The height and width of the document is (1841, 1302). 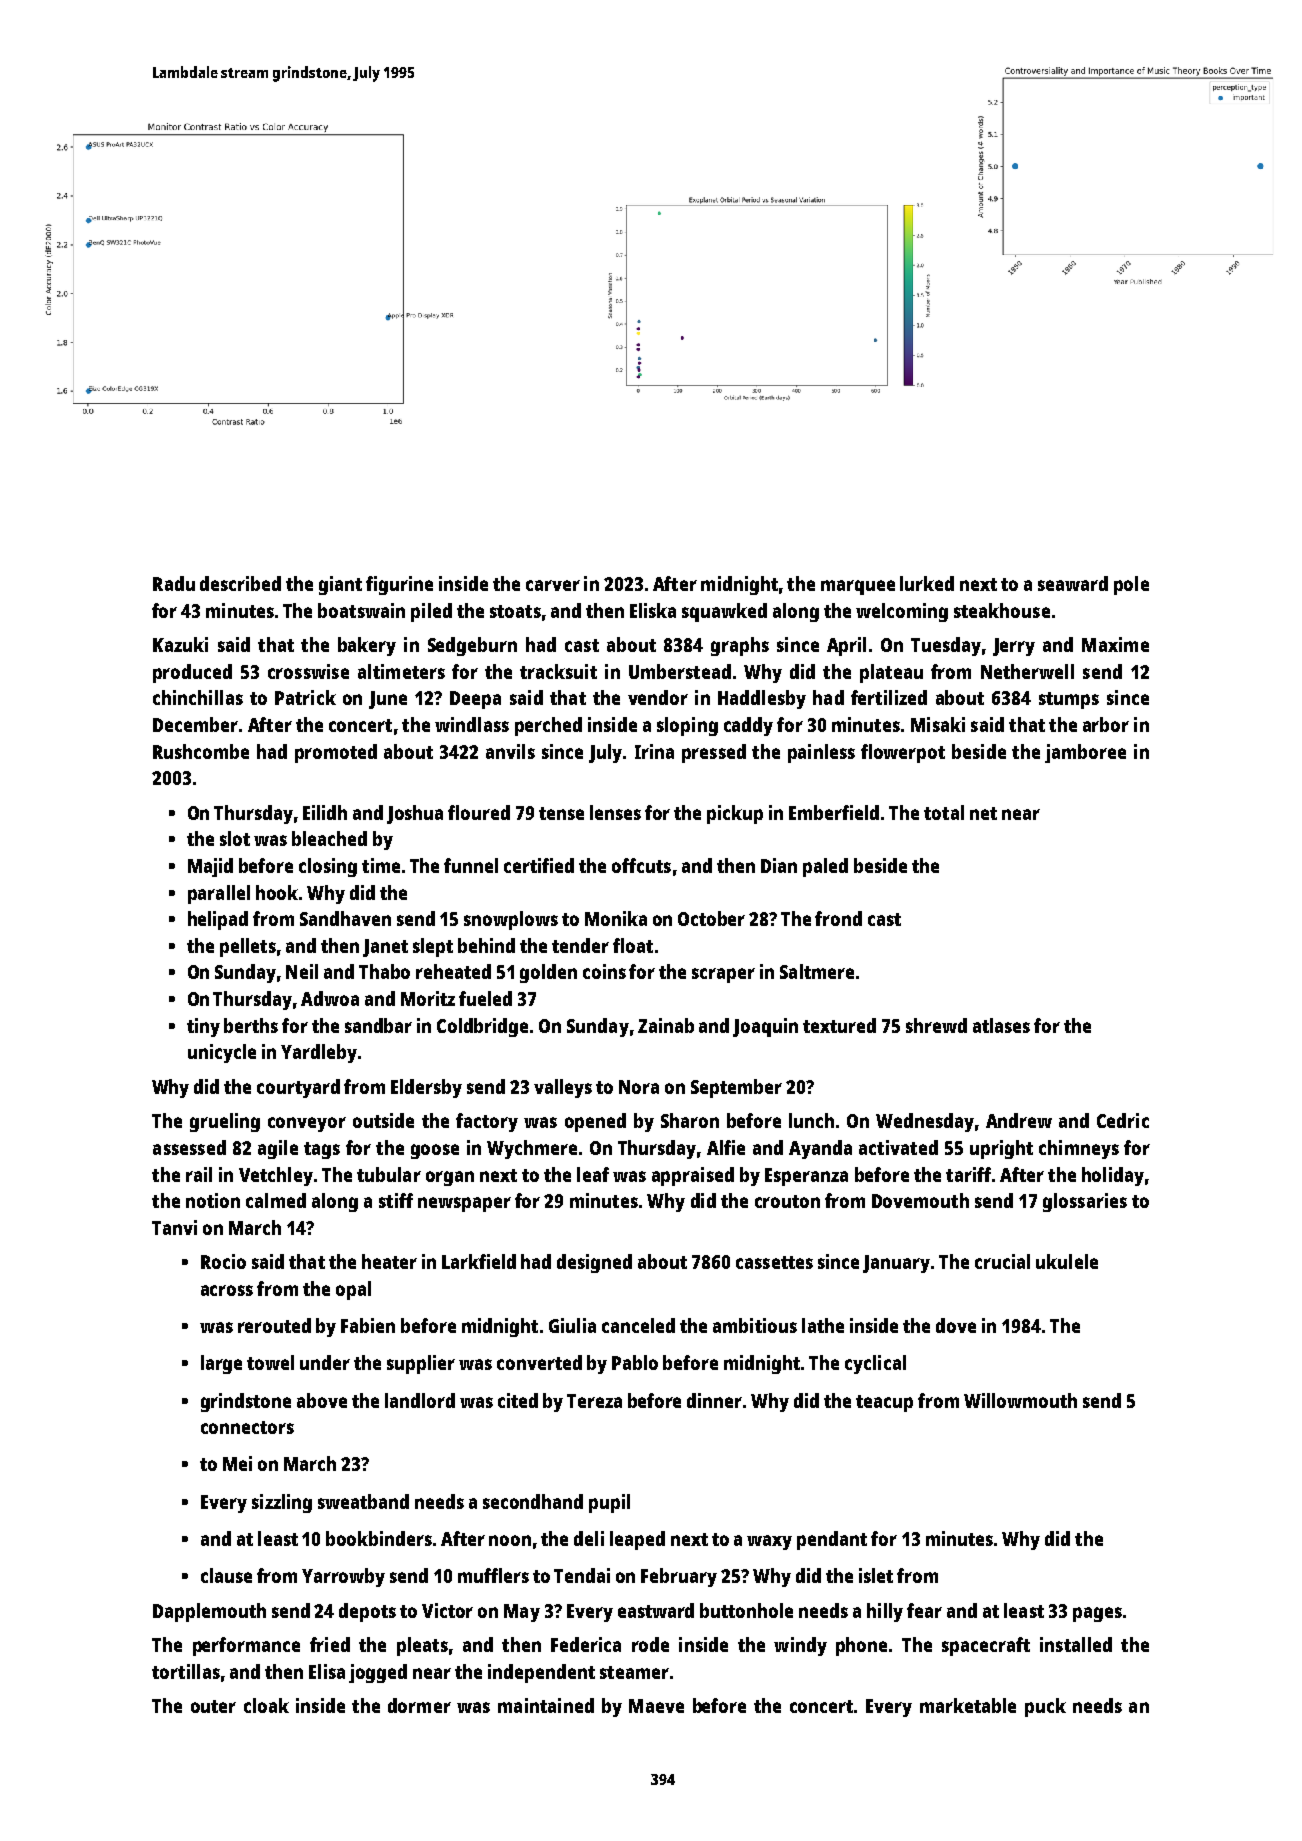 I want to click on pole, so click(x=1131, y=585).
